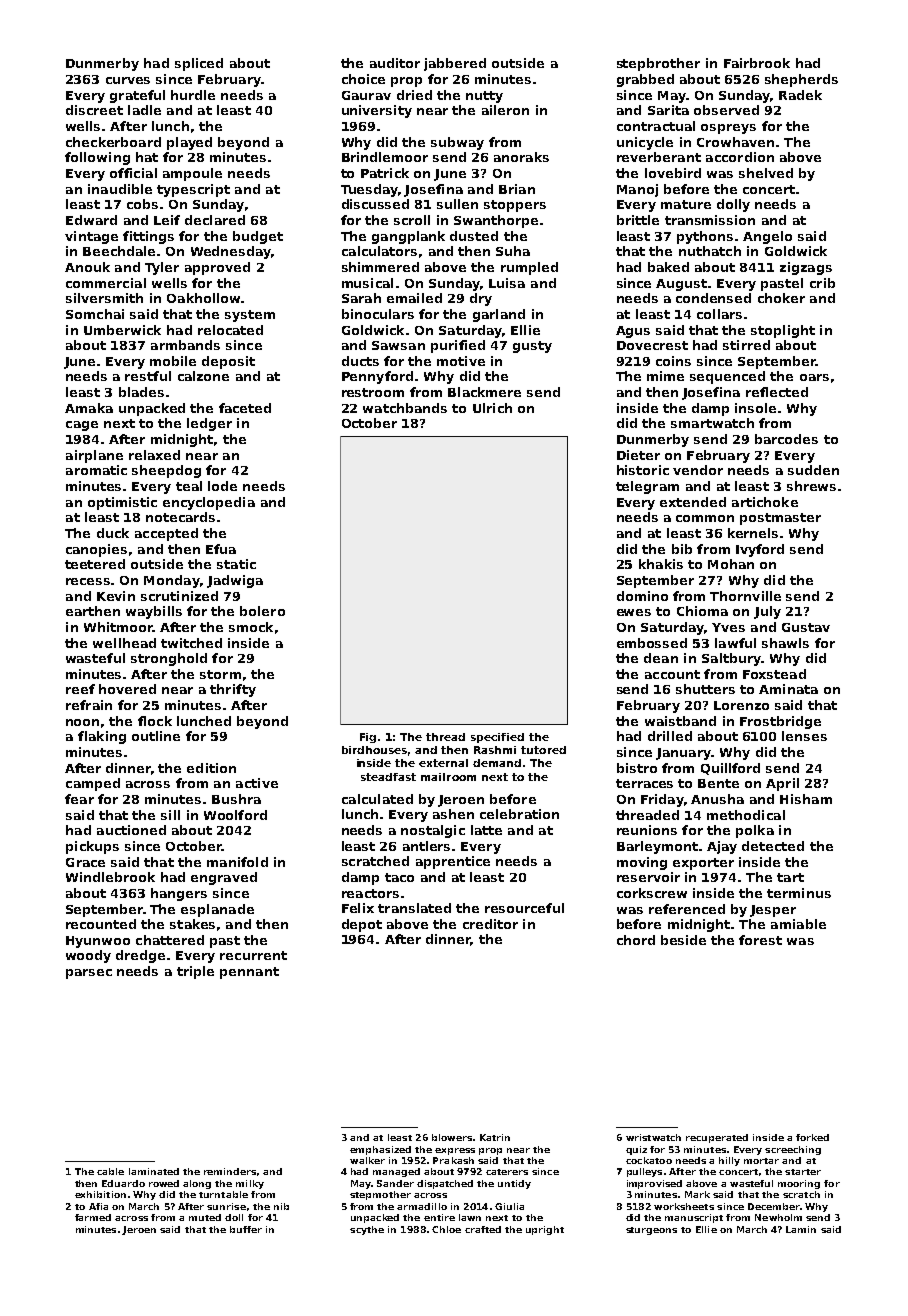 The width and height of the screenshot is (908, 1316). What do you see at coordinates (713, 298) in the screenshot?
I see `condensed` at bounding box center [713, 298].
